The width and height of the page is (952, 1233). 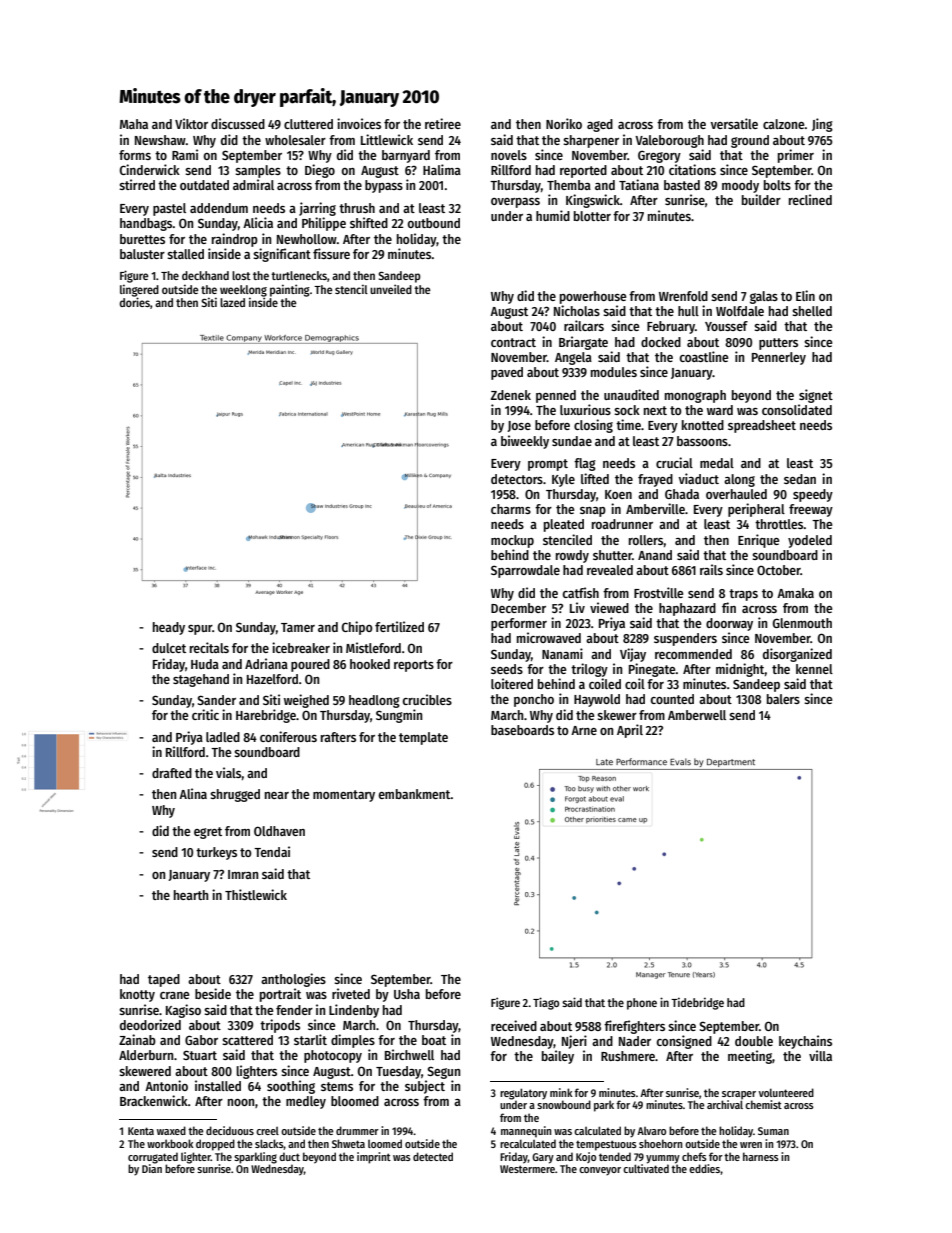 I want to click on primer, so click(x=796, y=156).
